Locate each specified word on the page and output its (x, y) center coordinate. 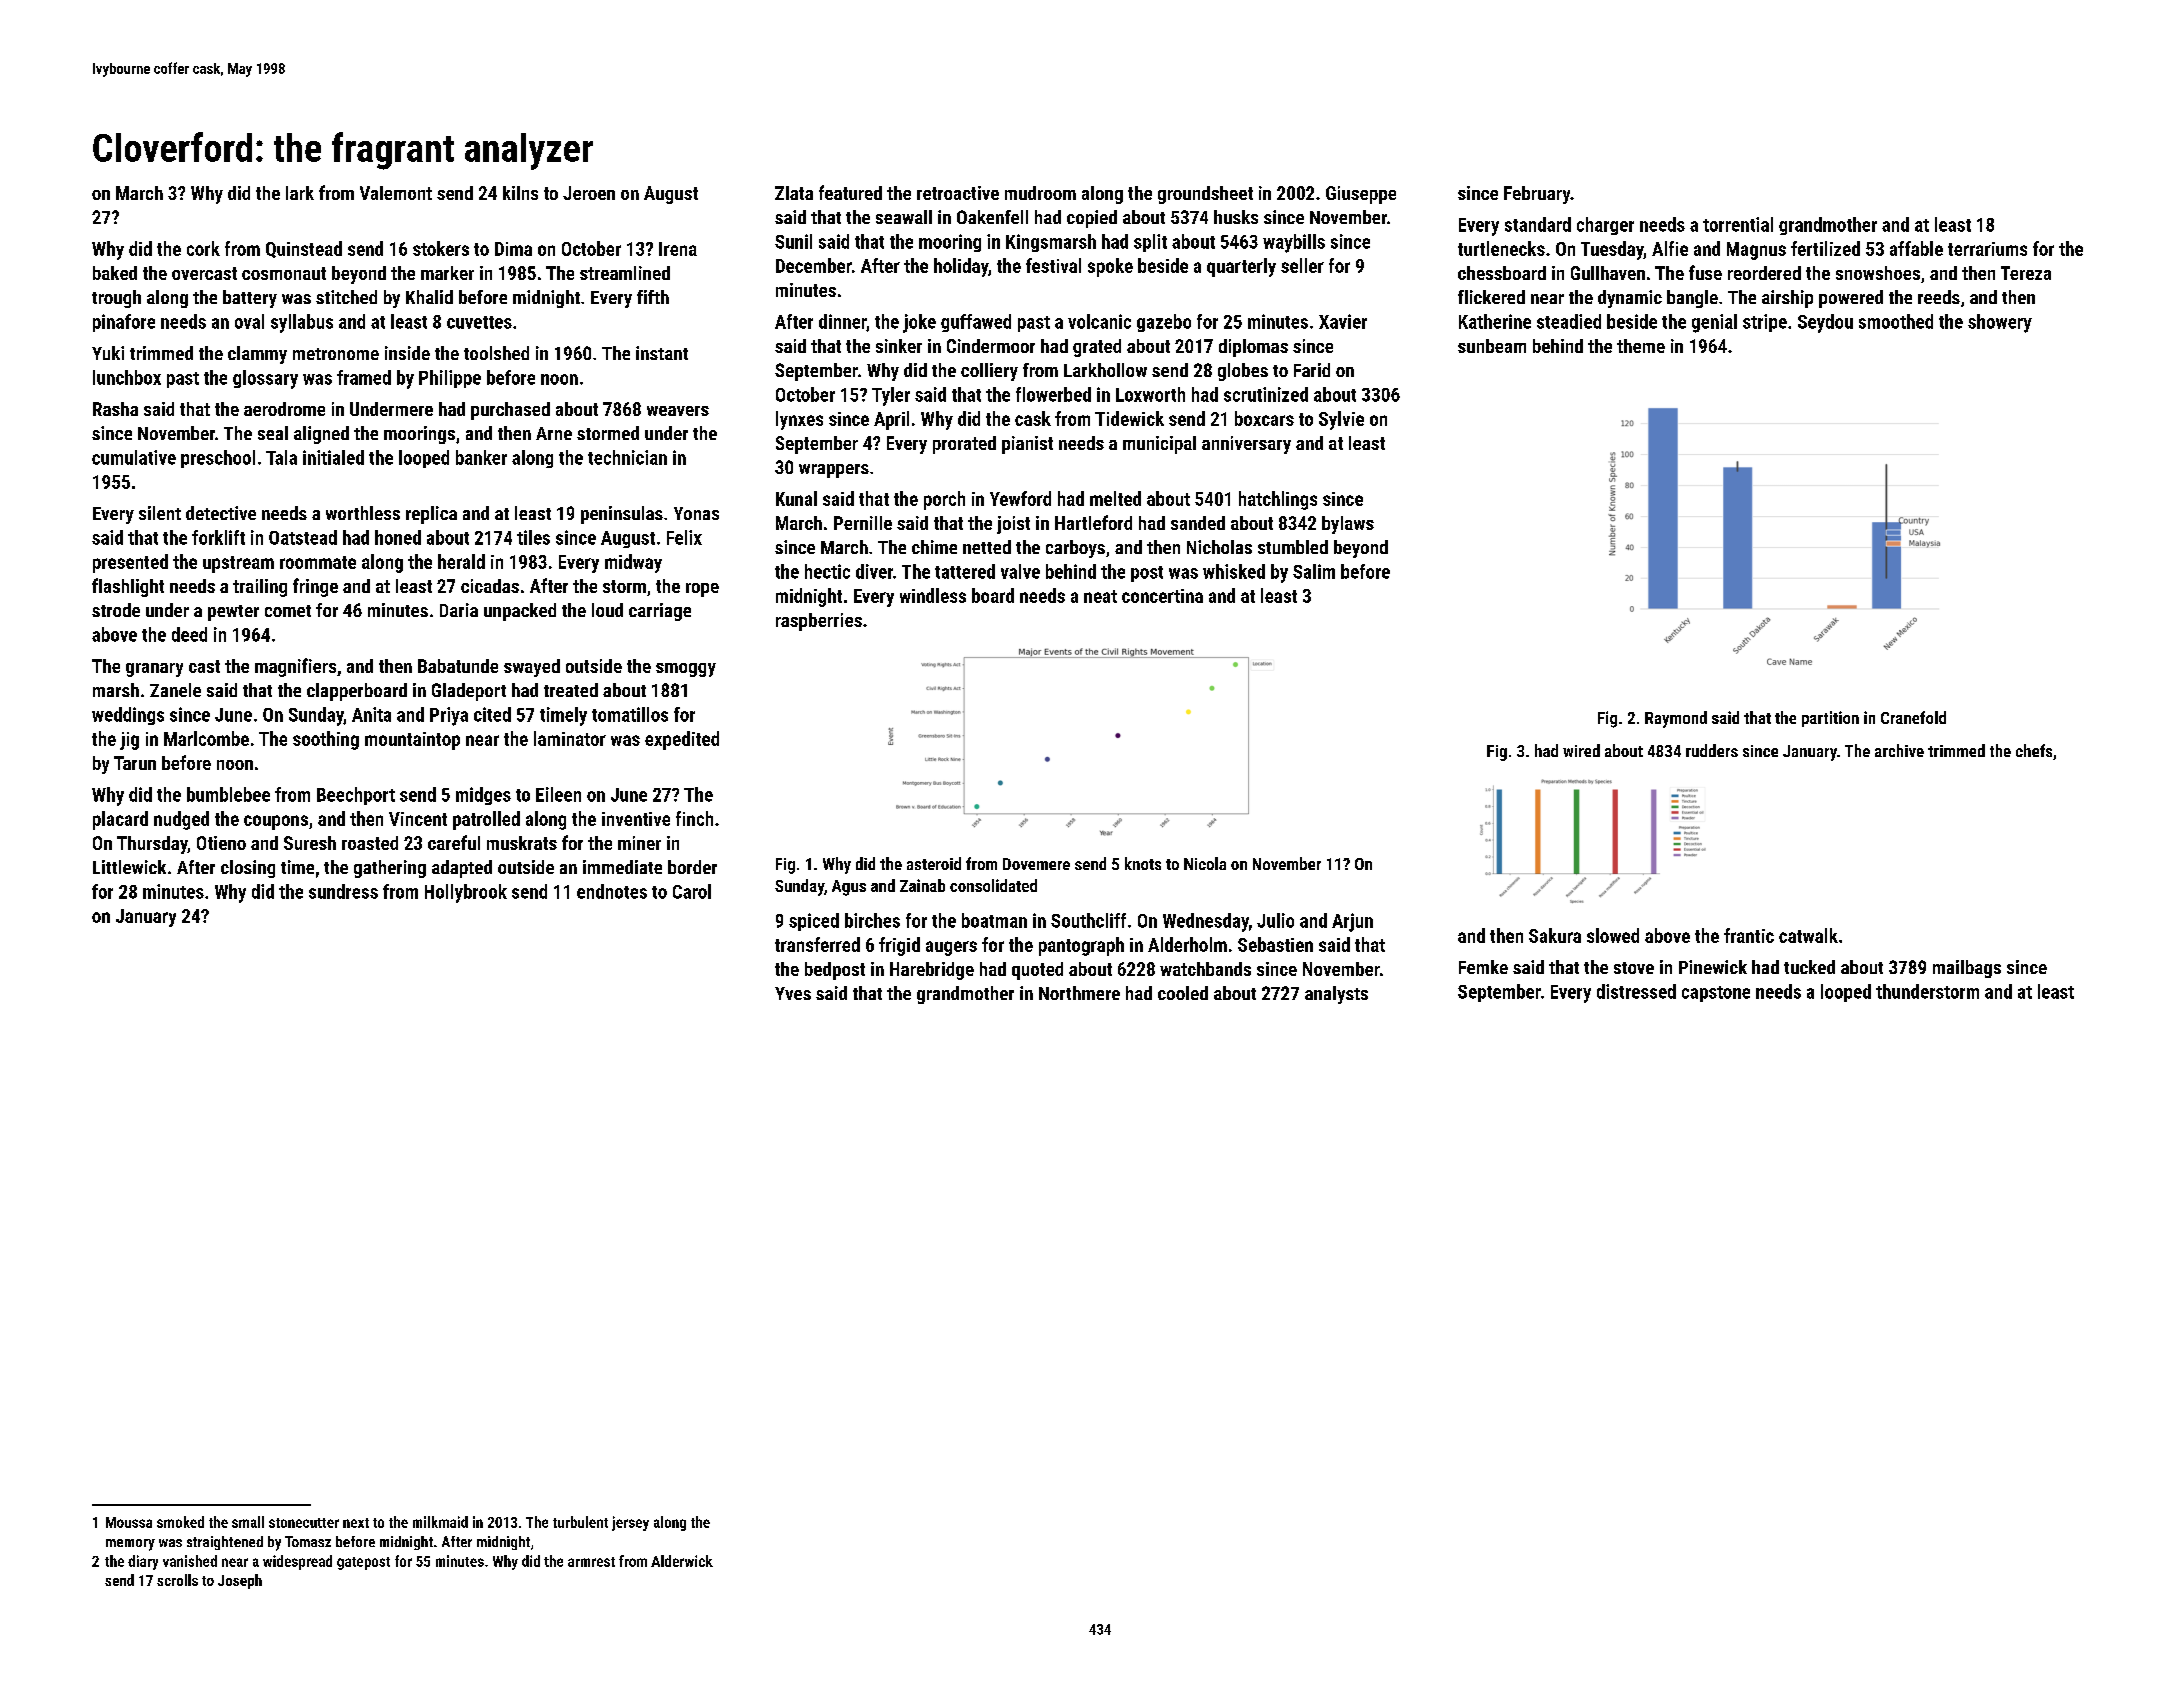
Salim (1314, 571)
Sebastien (1275, 944)
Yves (793, 993)
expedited (682, 740)
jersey (630, 1523)
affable (1916, 248)
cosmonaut (284, 273)
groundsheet (1205, 195)
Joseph (240, 1581)
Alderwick (682, 1561)
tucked (1809, 967)
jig (129, 741)
